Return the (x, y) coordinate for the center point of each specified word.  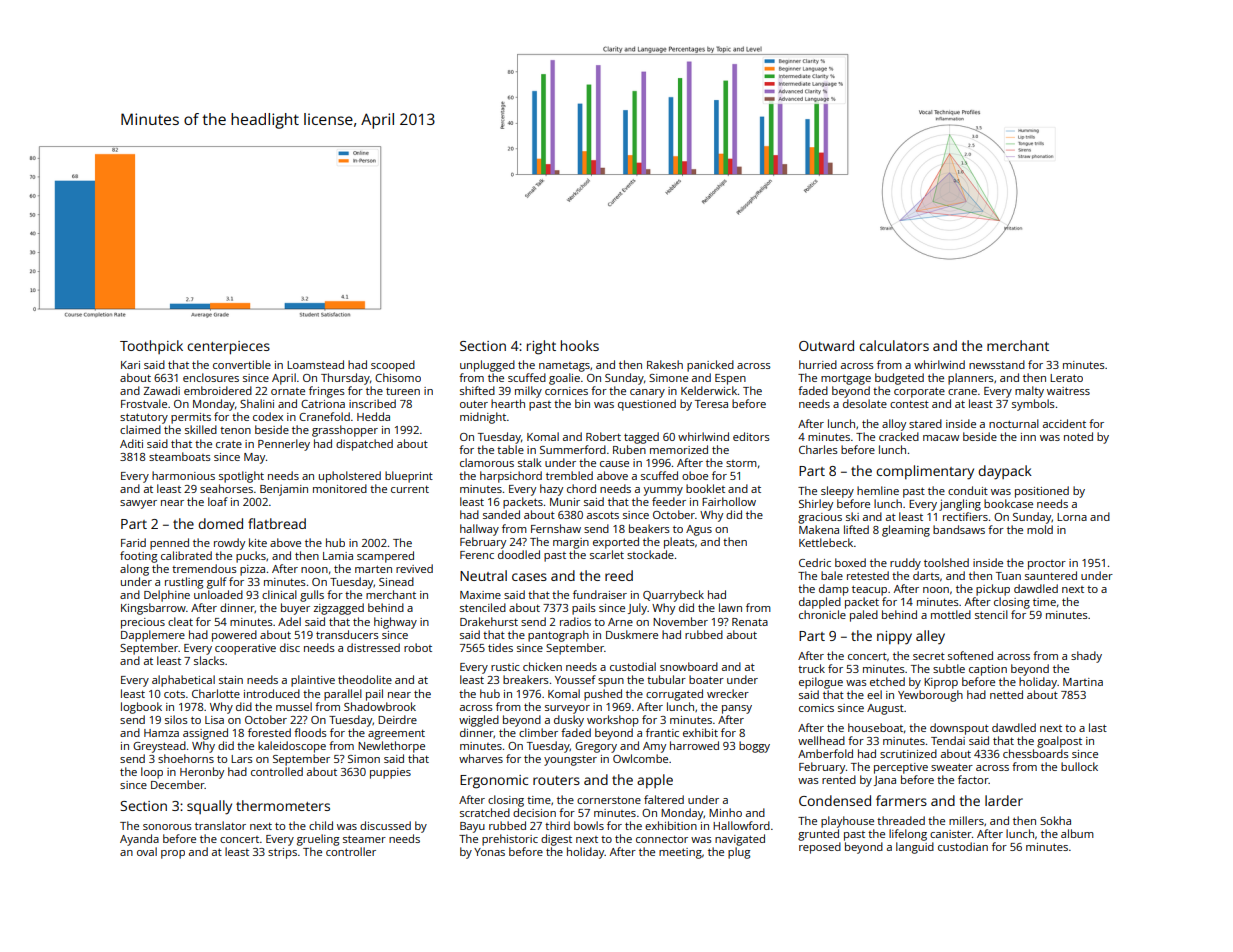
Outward (826, 345)
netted (1006, 694)
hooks (580, 345)
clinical (279, 594)
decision (534, 812)
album (1077, 833)
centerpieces (228, 348)
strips (282, 853)
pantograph (558, 636)
